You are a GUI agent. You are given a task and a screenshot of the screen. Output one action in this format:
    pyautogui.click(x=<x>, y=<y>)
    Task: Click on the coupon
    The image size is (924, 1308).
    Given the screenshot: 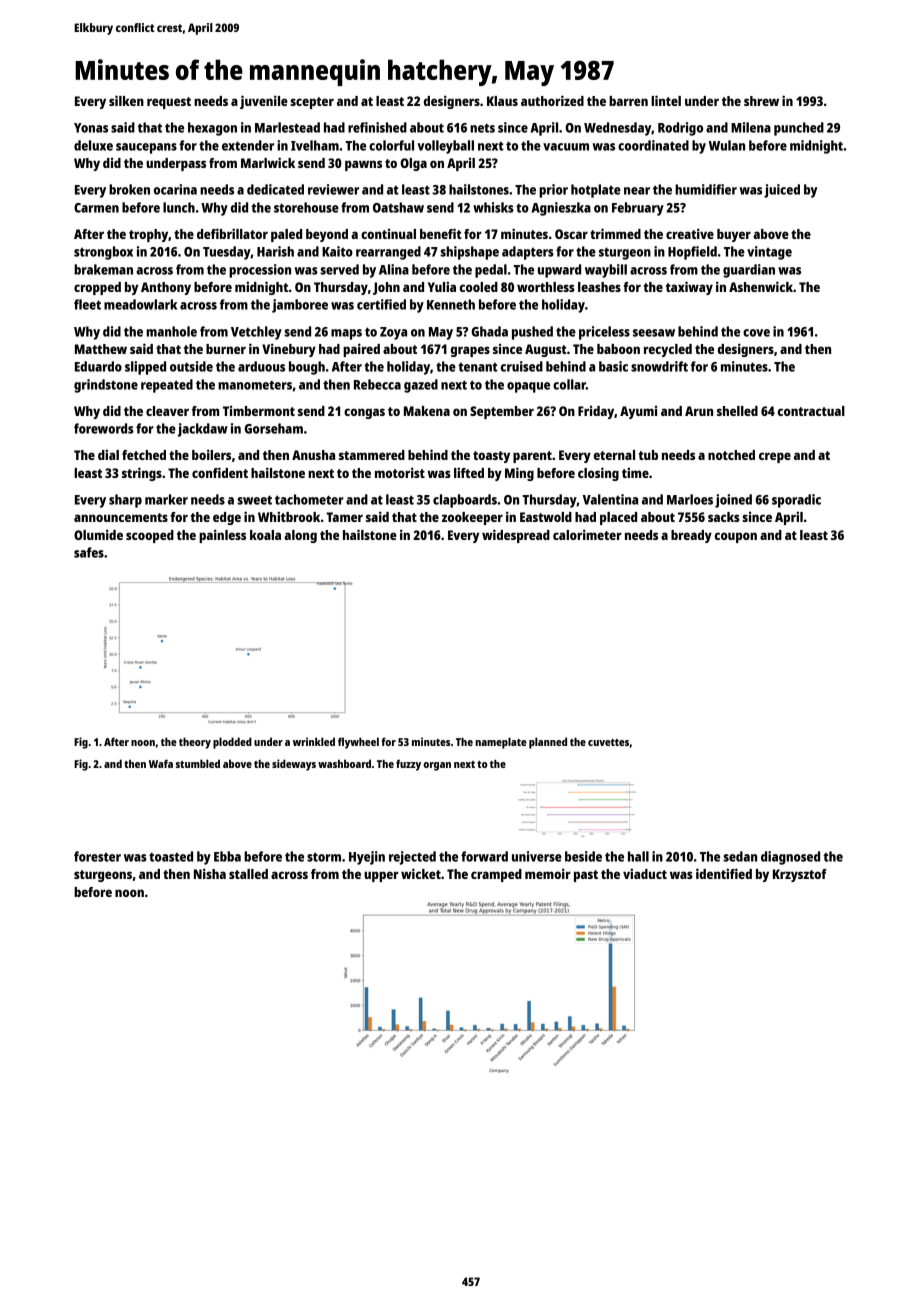 What is the action you would take?
    pyautogui.click(x=736, y=537)
